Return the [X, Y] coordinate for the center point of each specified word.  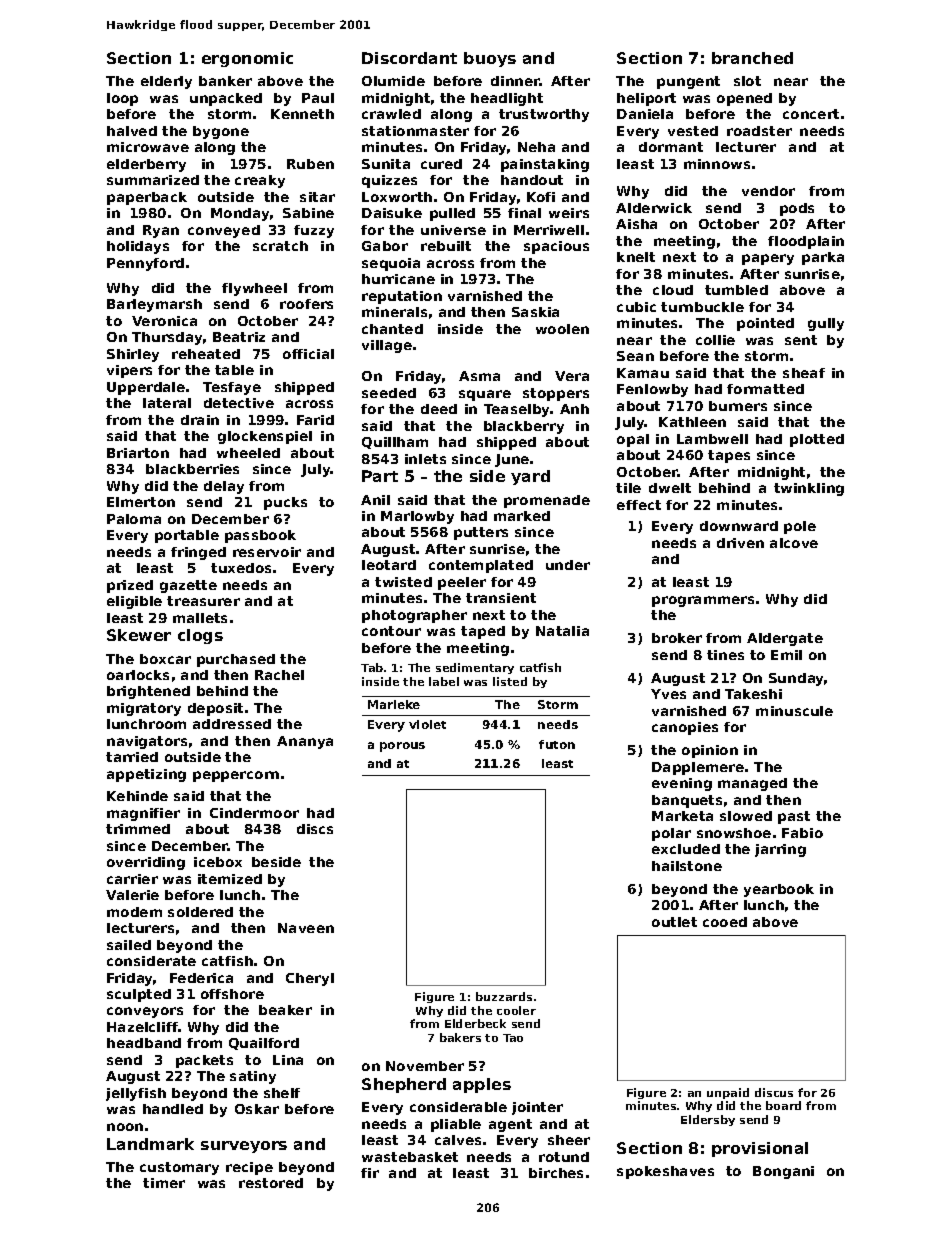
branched [752, 58]
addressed [232, 724]
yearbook [779, 890]
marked [522, 516]
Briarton [138, 453]
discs [315, 829]
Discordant [409, 58]
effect [639, 505]
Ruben [310, 164]
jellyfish [136, 1094]
